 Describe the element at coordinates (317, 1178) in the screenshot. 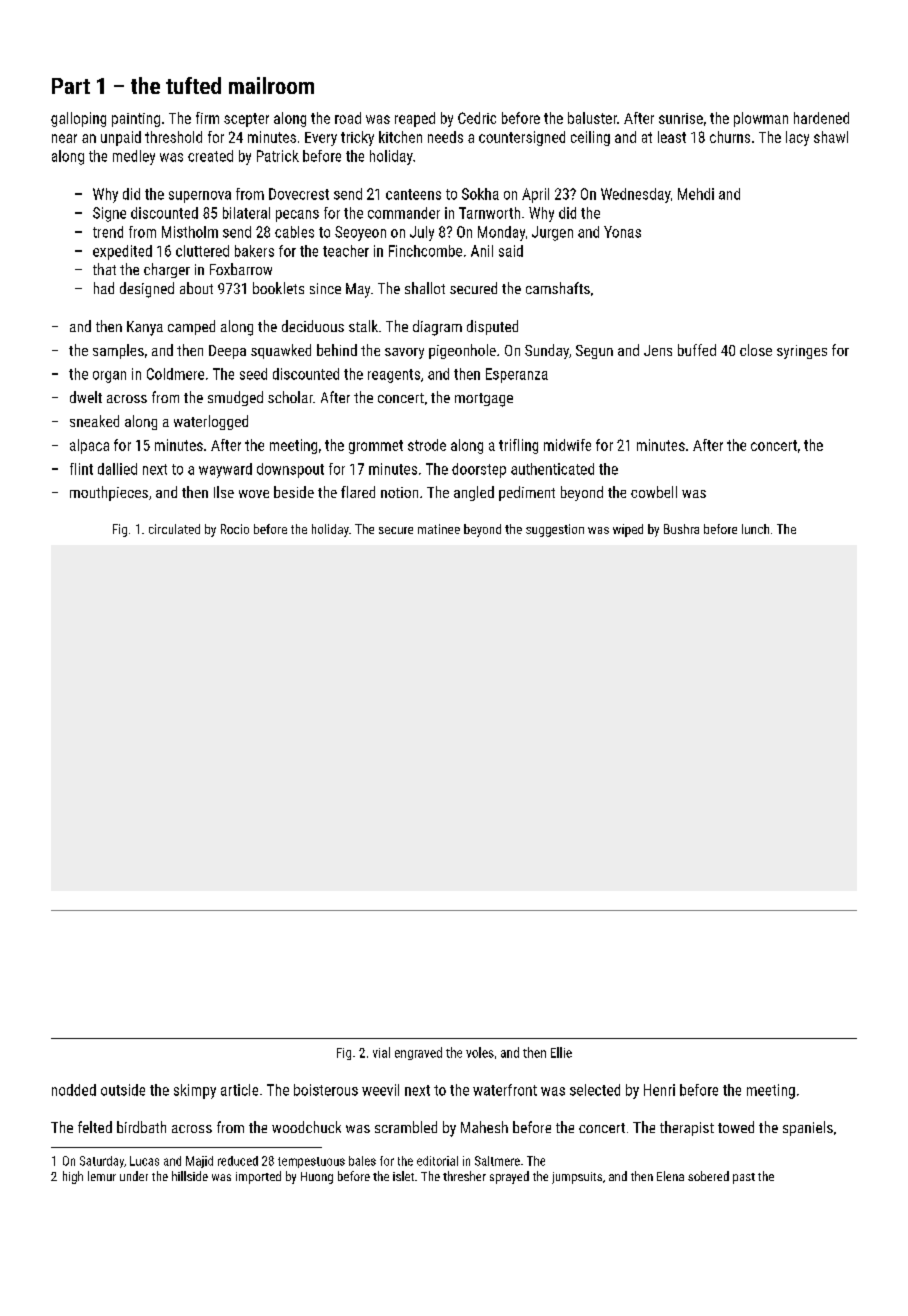

I see `Huong` at that location.
